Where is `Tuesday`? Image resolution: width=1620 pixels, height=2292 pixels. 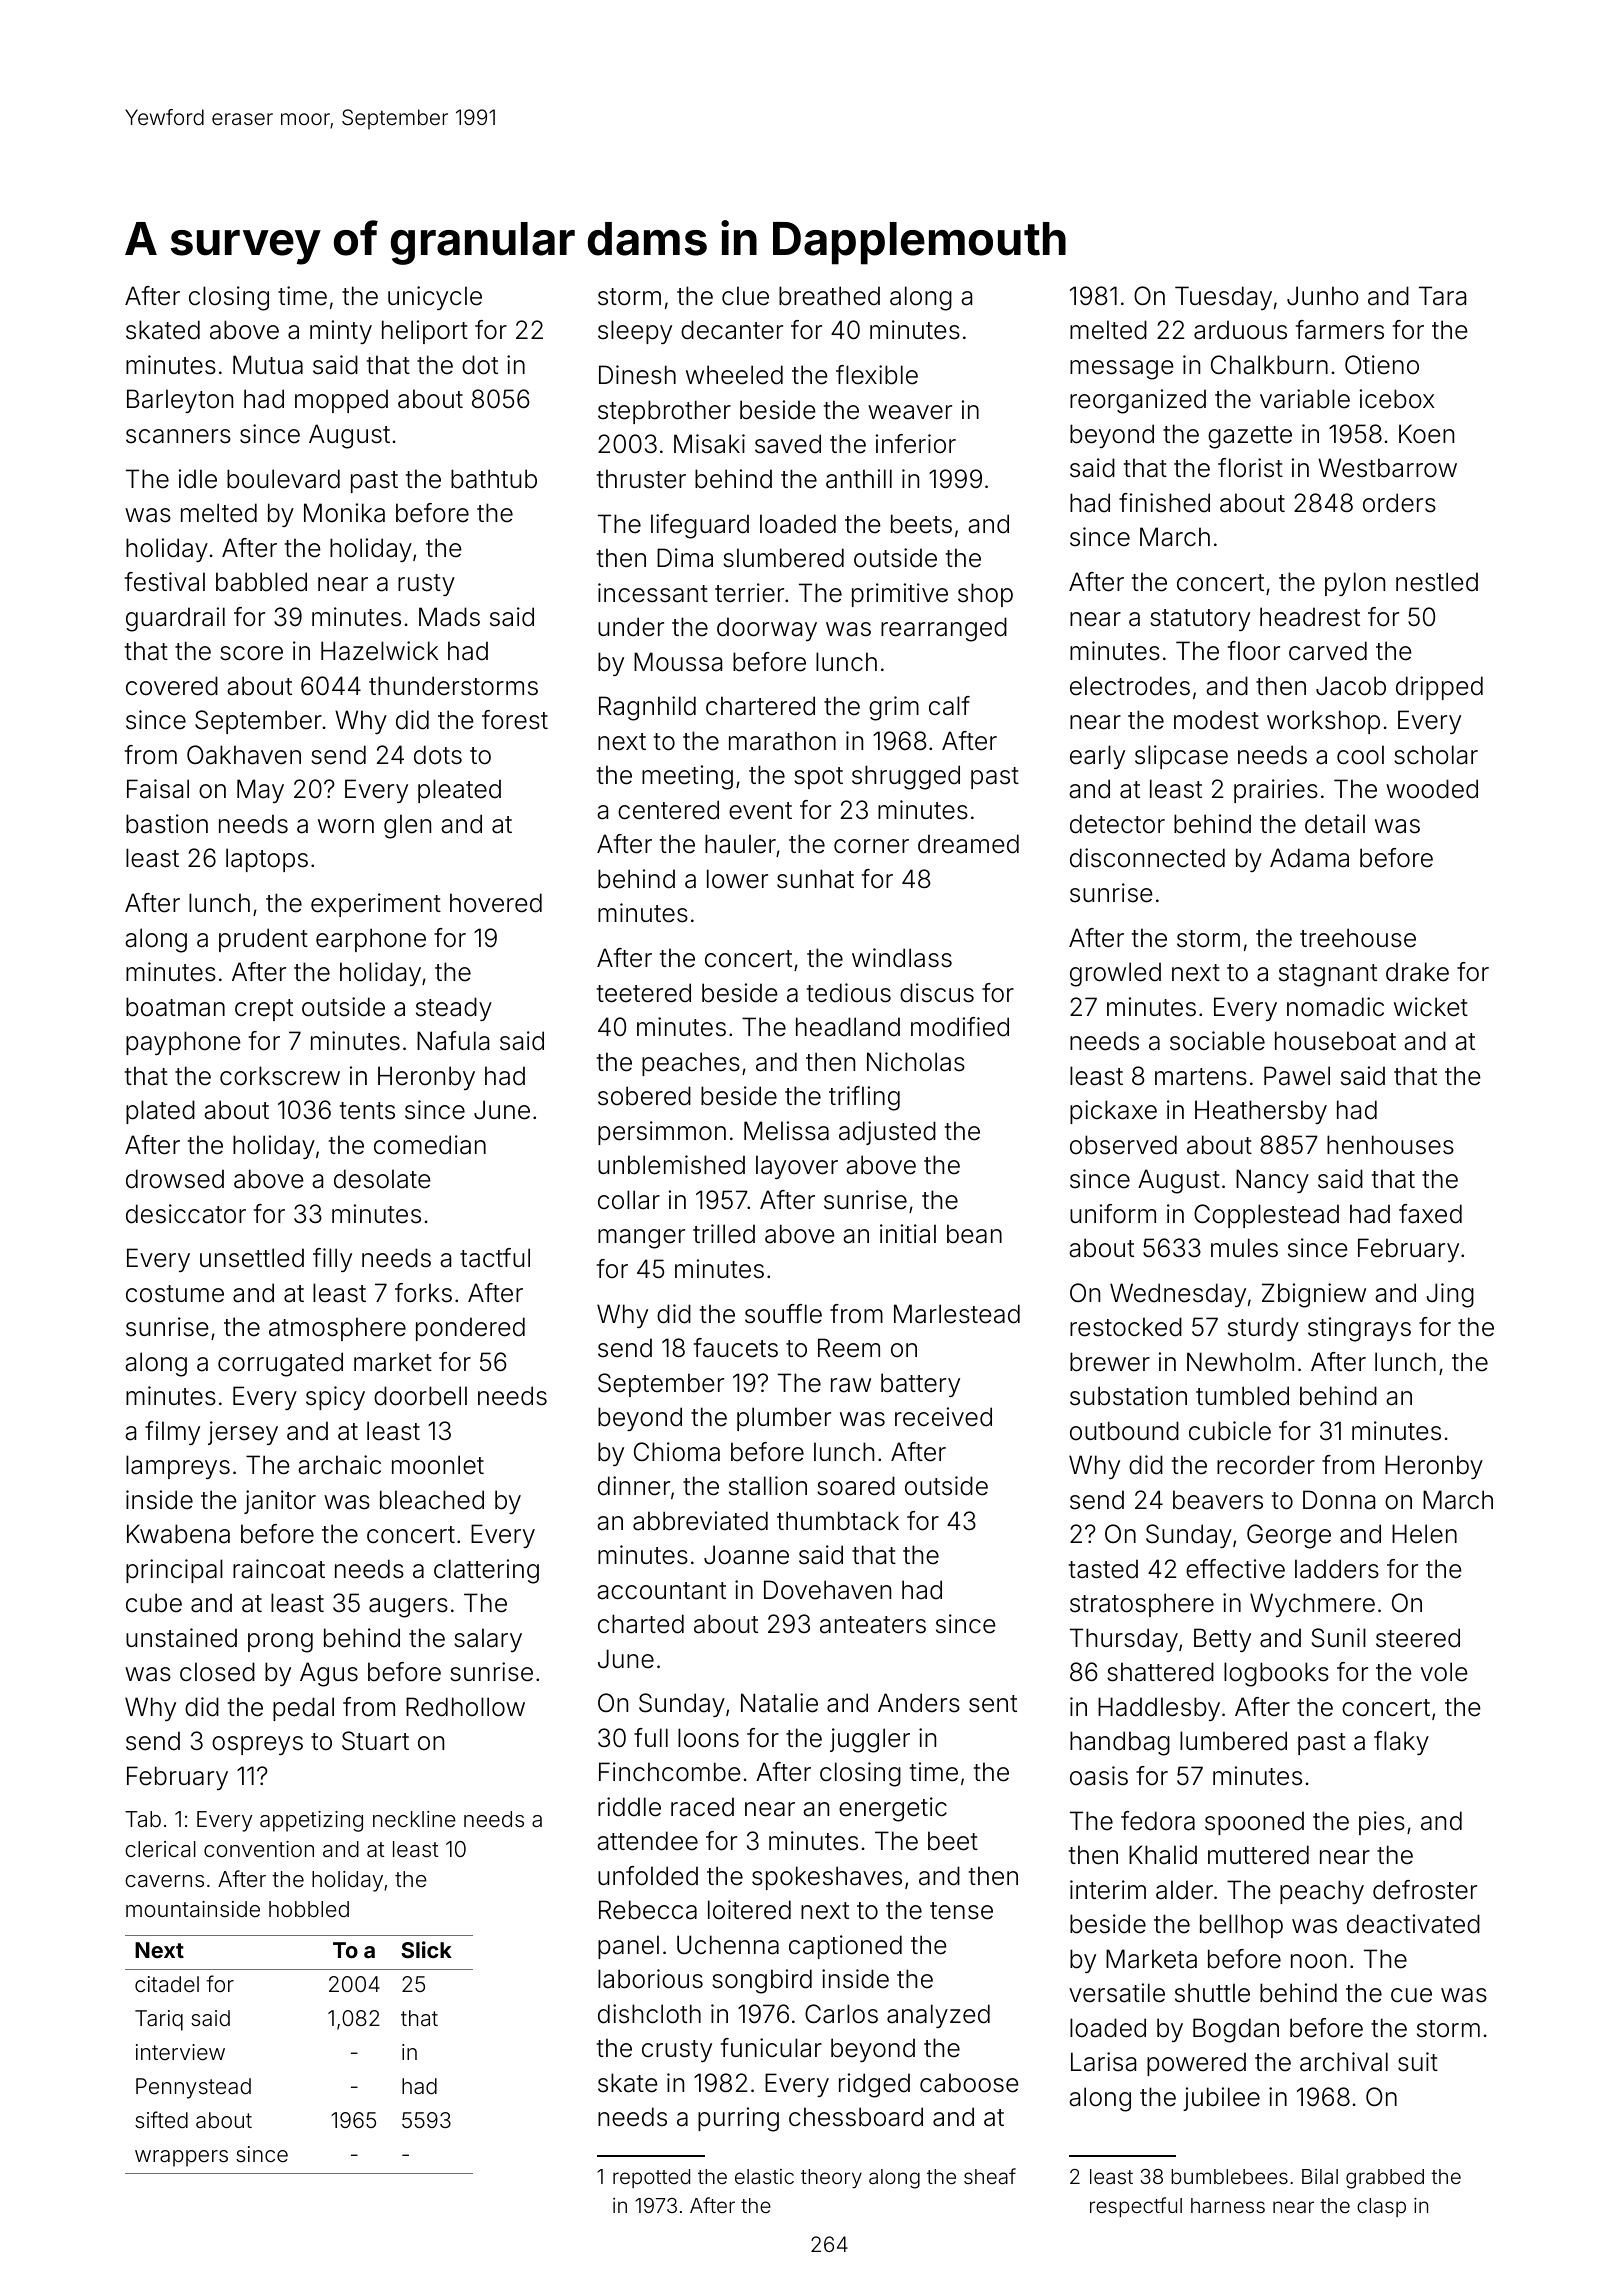
Tuesday is located at coordinates (1223, 298).
